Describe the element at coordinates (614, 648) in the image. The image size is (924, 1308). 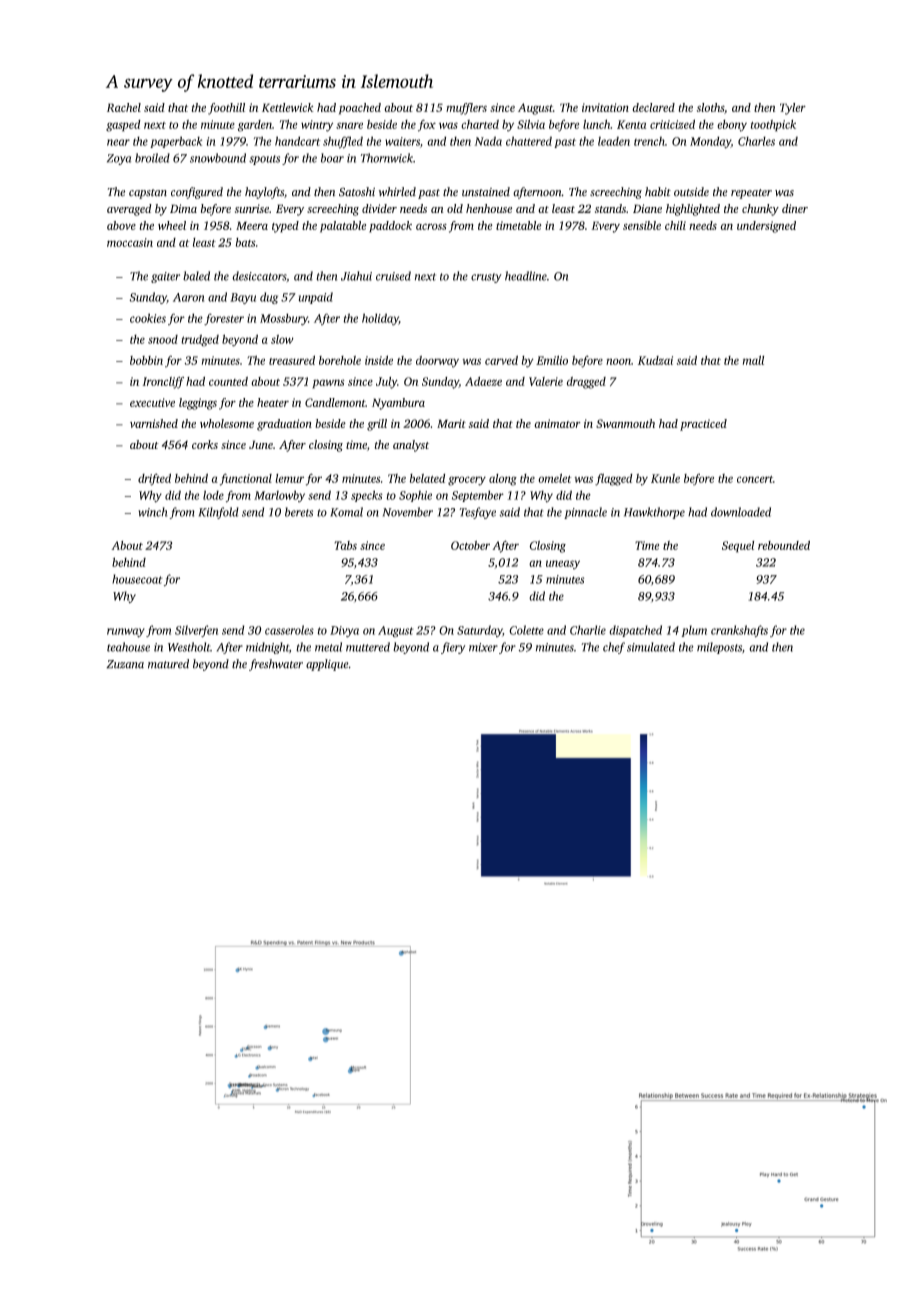
I see `chef` at that location.
